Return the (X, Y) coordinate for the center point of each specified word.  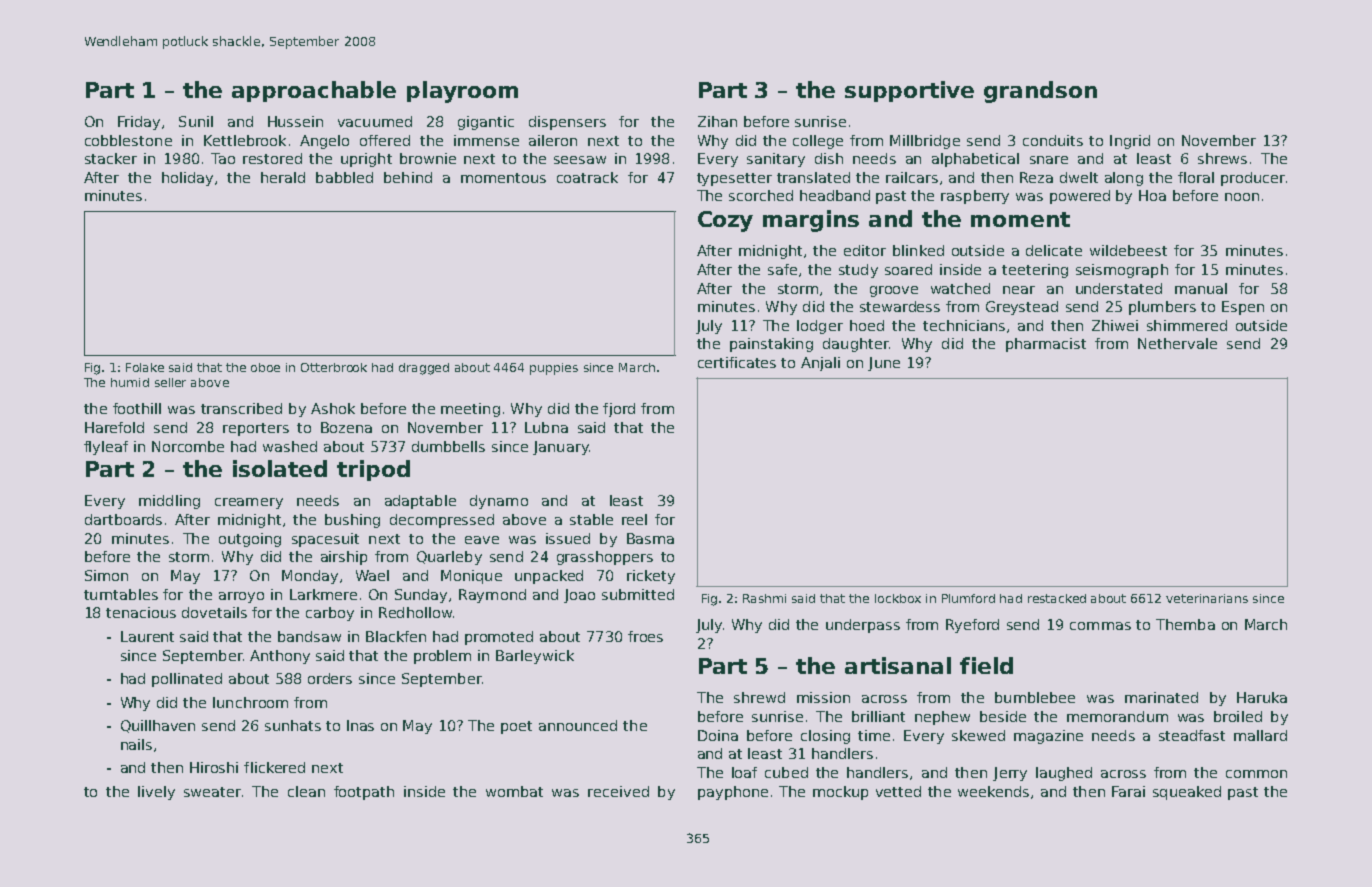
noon (1242, 197)
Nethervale (1177, 343)
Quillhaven (158, 726)
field (986, 665)
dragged (424, 369)
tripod (373, 470)
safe (782, 269)
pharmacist (1046, 345)
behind (408, 177)
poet (516, 727)
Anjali (820, 364)
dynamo (499, 502)
